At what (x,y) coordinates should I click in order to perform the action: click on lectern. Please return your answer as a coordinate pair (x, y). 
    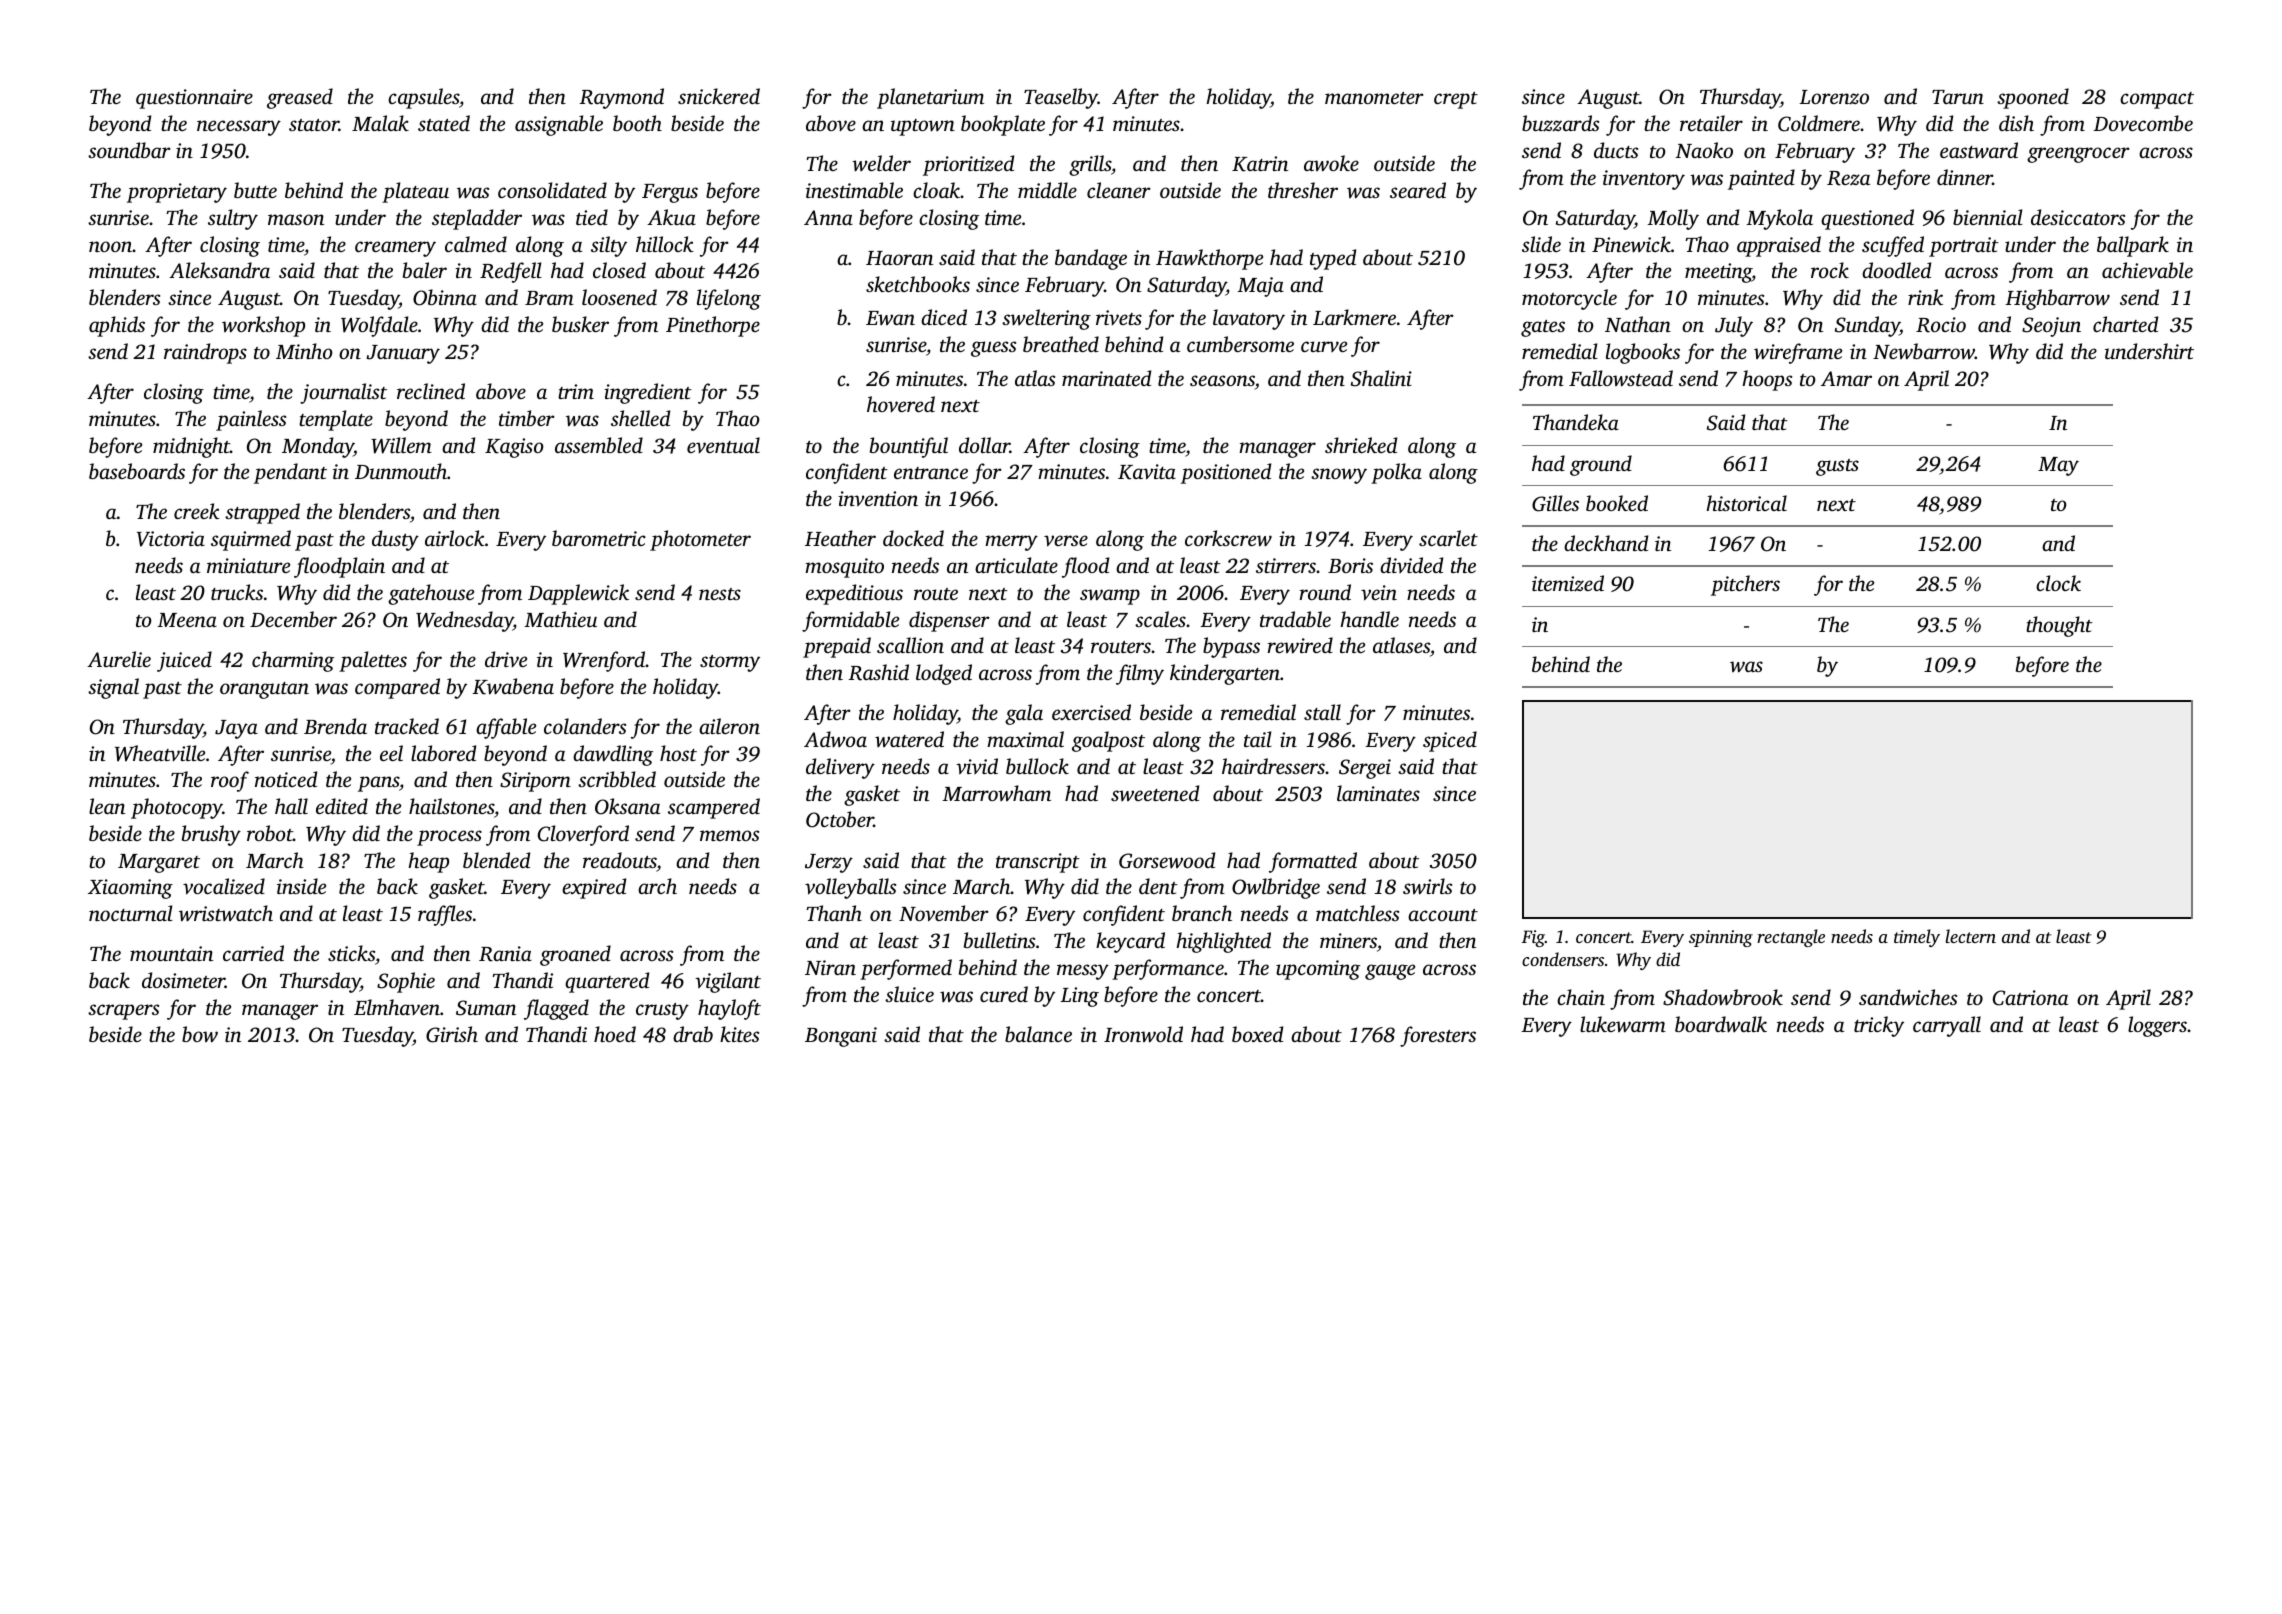
    Looking at the image, I should click on (1970, 936).
